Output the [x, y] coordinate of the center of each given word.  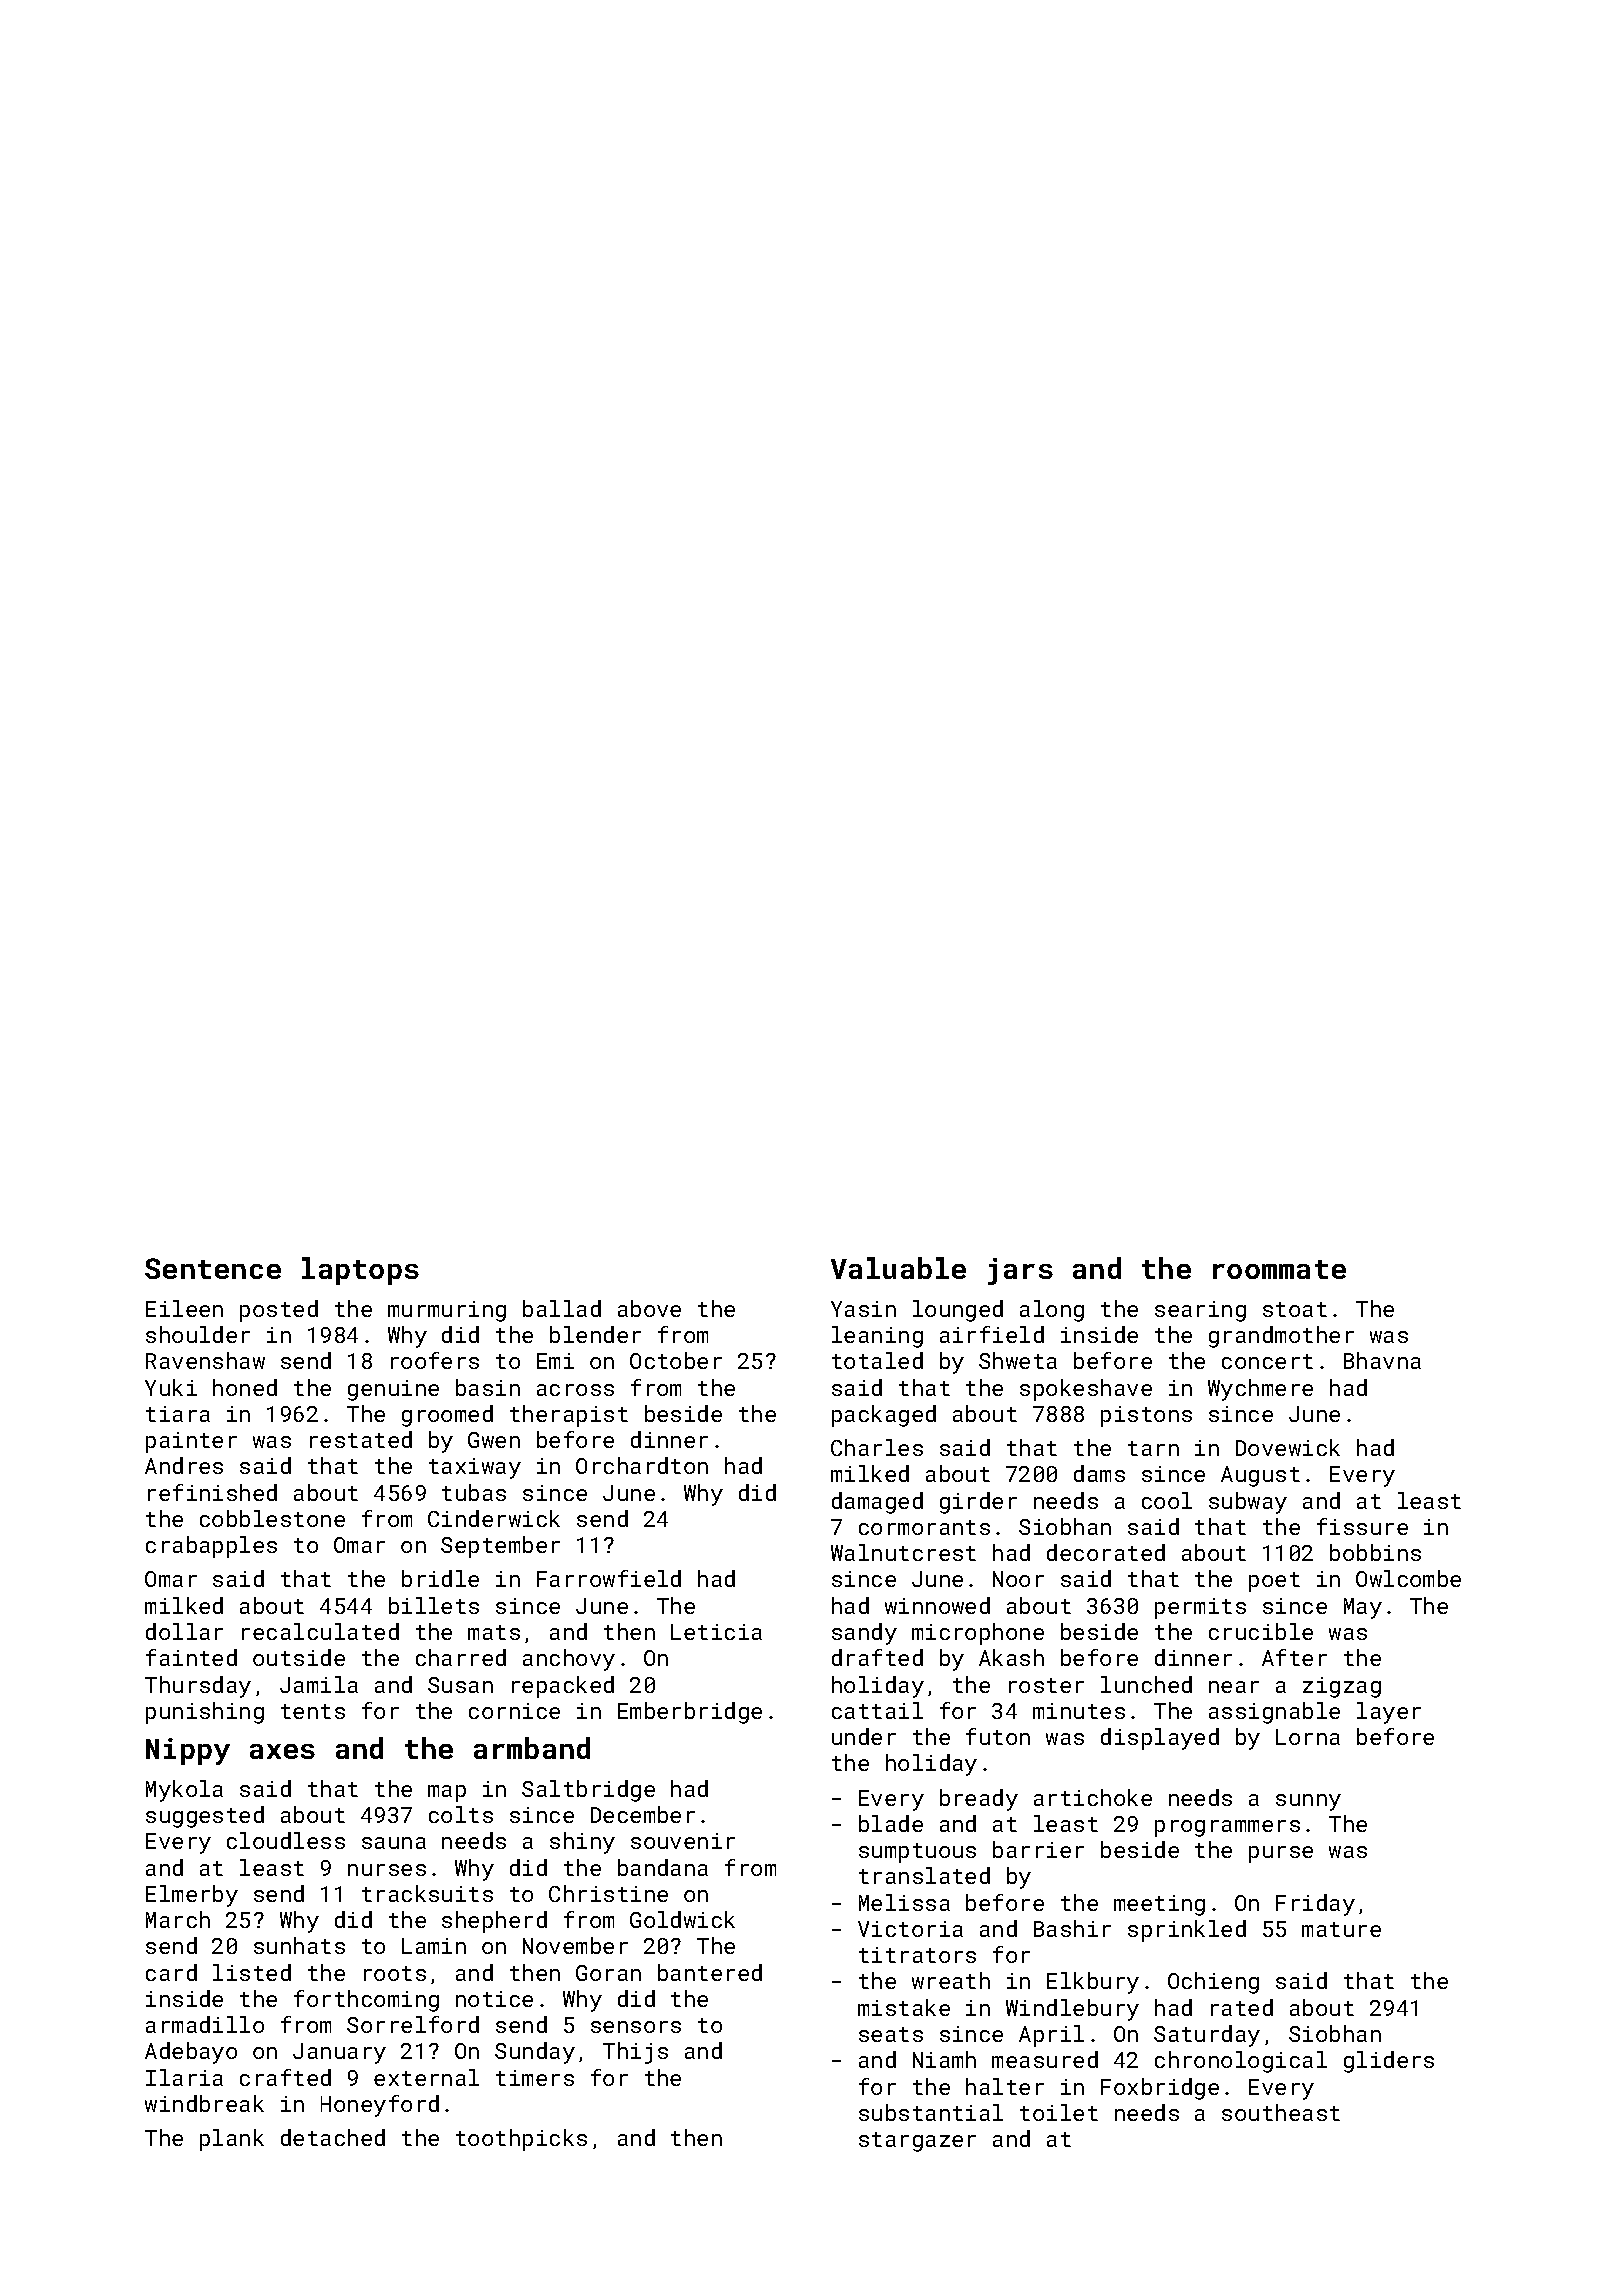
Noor [1018, 1579]
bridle [440, 1578]
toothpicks [521, 2140]
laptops [360, 1271]
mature [1341, 1929]
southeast [1281, 2112]
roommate [1279, 1269]
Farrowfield [609, 1578]
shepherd [494, 1922]
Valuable [898, 1268]
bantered [710, 1972]
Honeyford [380, 2106]
